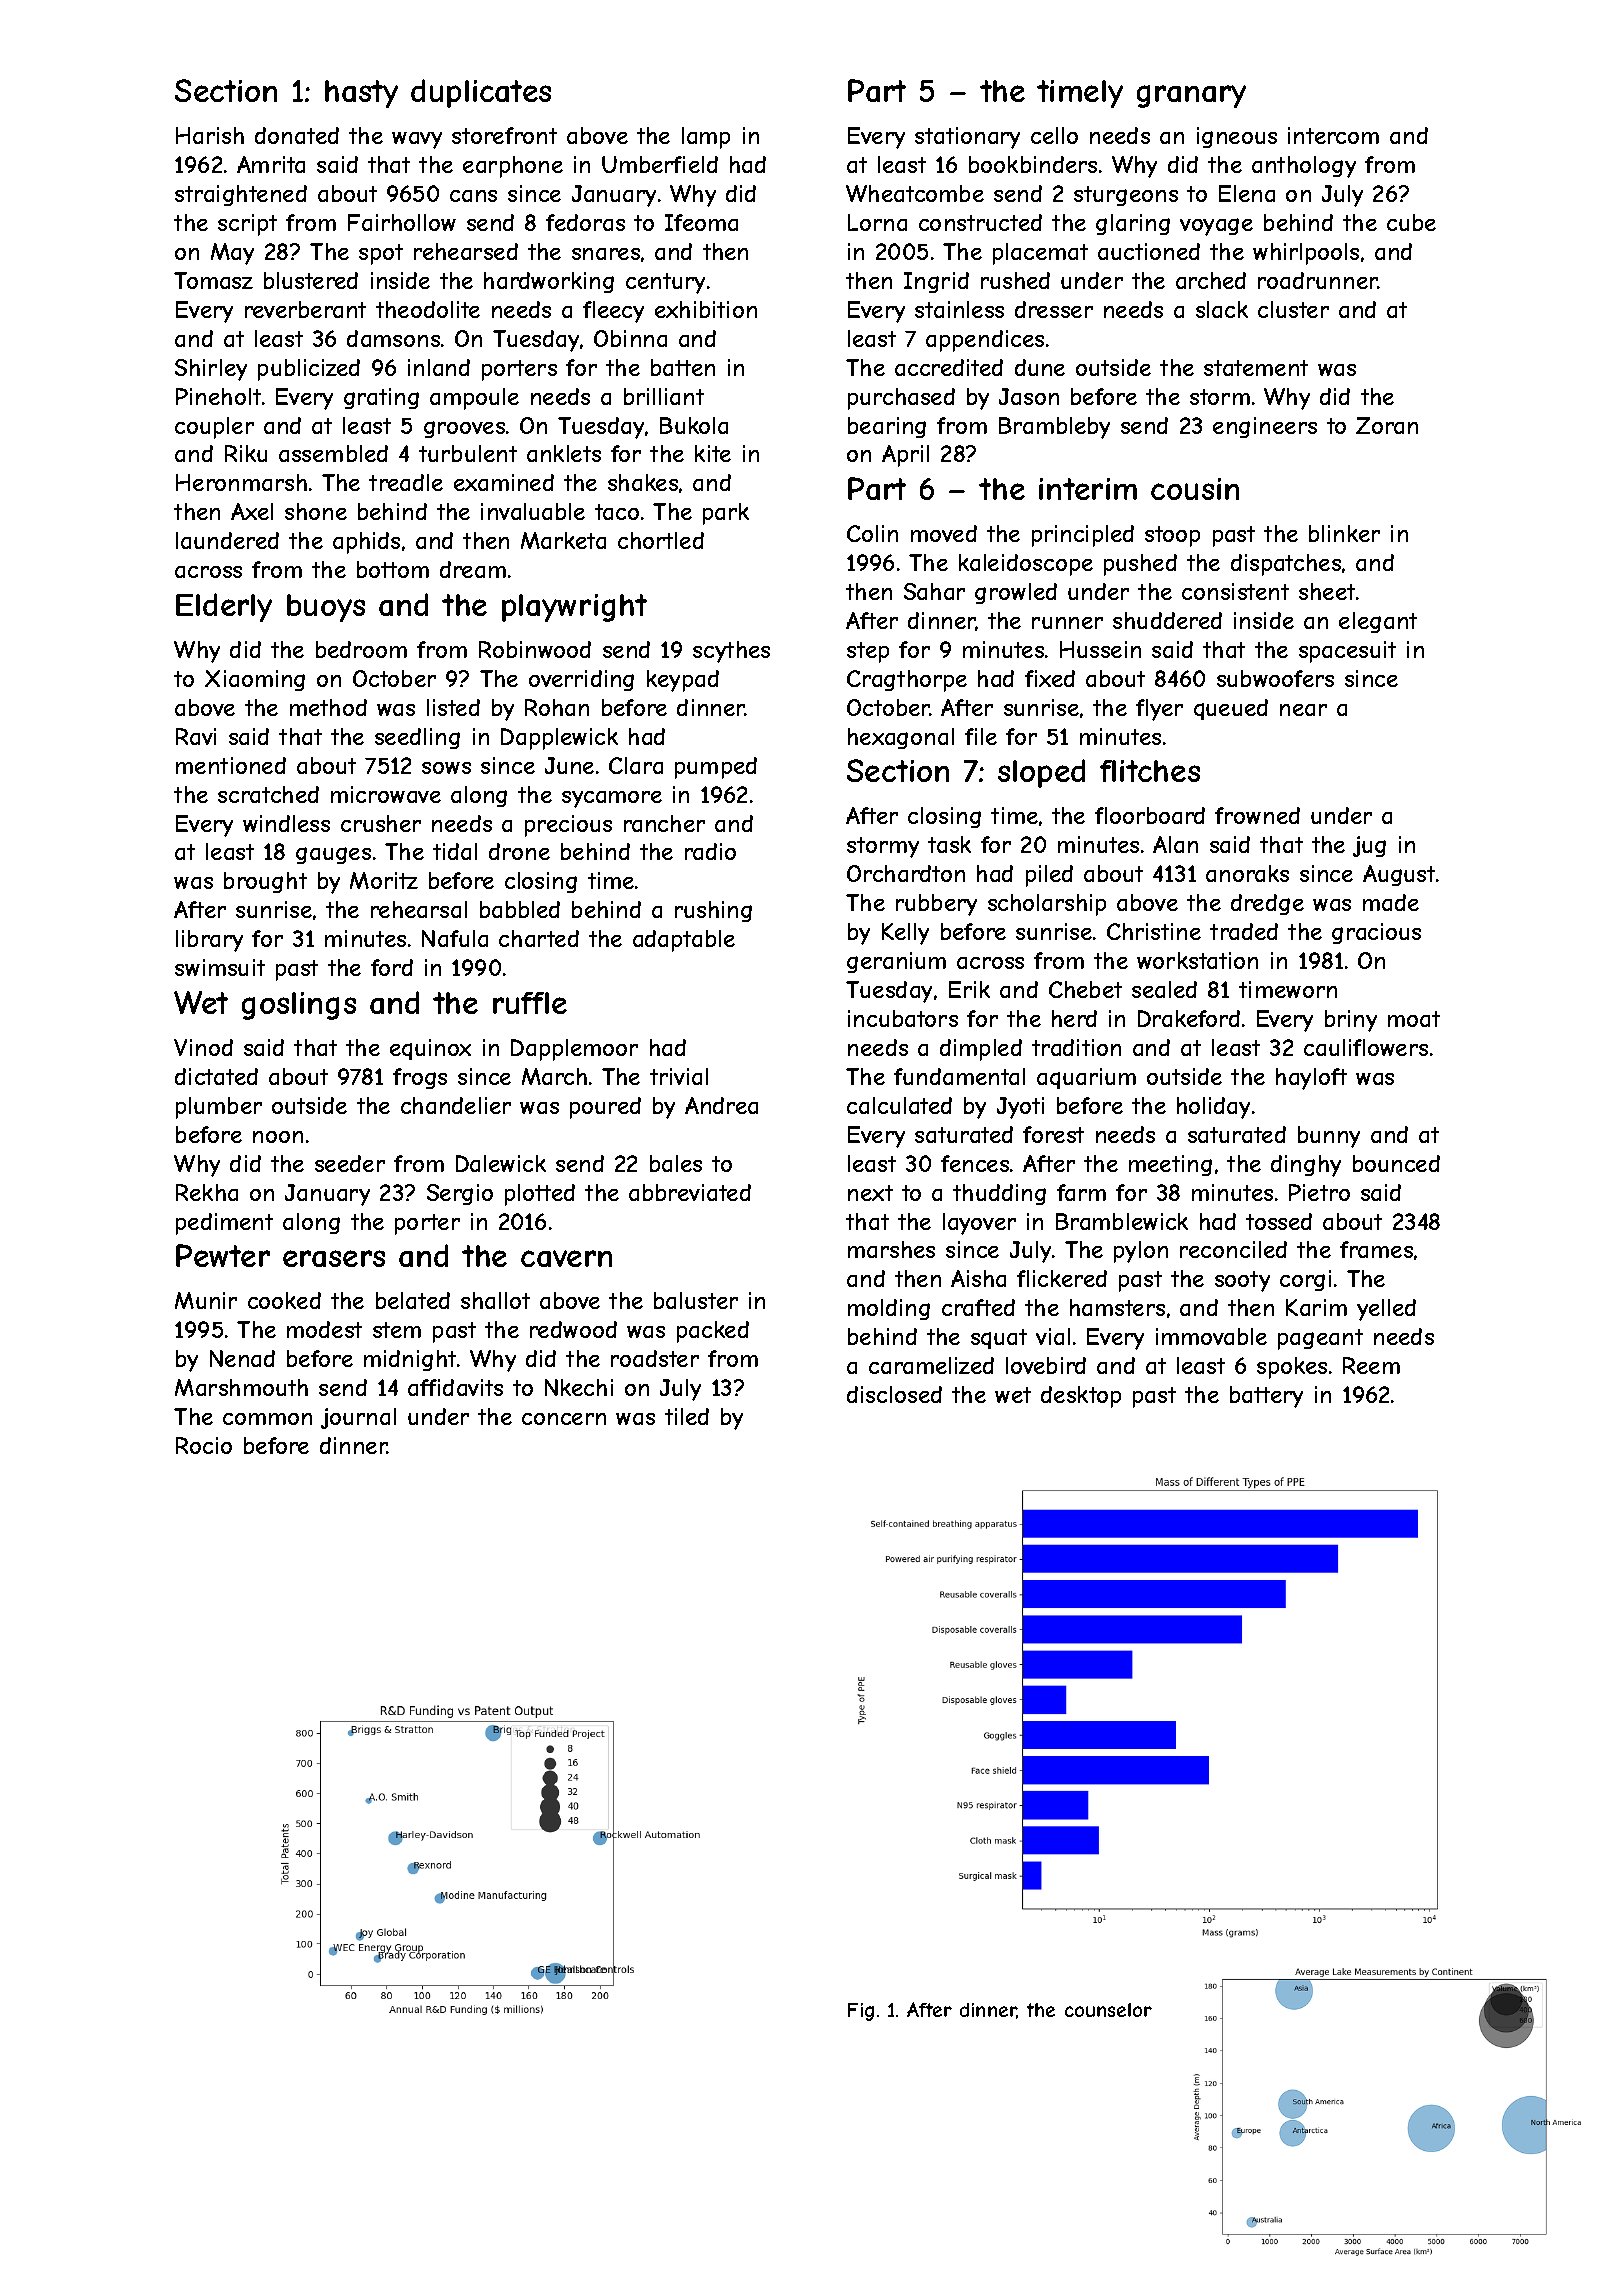  What do you see at coordinates (361, 94) in the image?
I see `hasty` at bounding box center [361, 94].
